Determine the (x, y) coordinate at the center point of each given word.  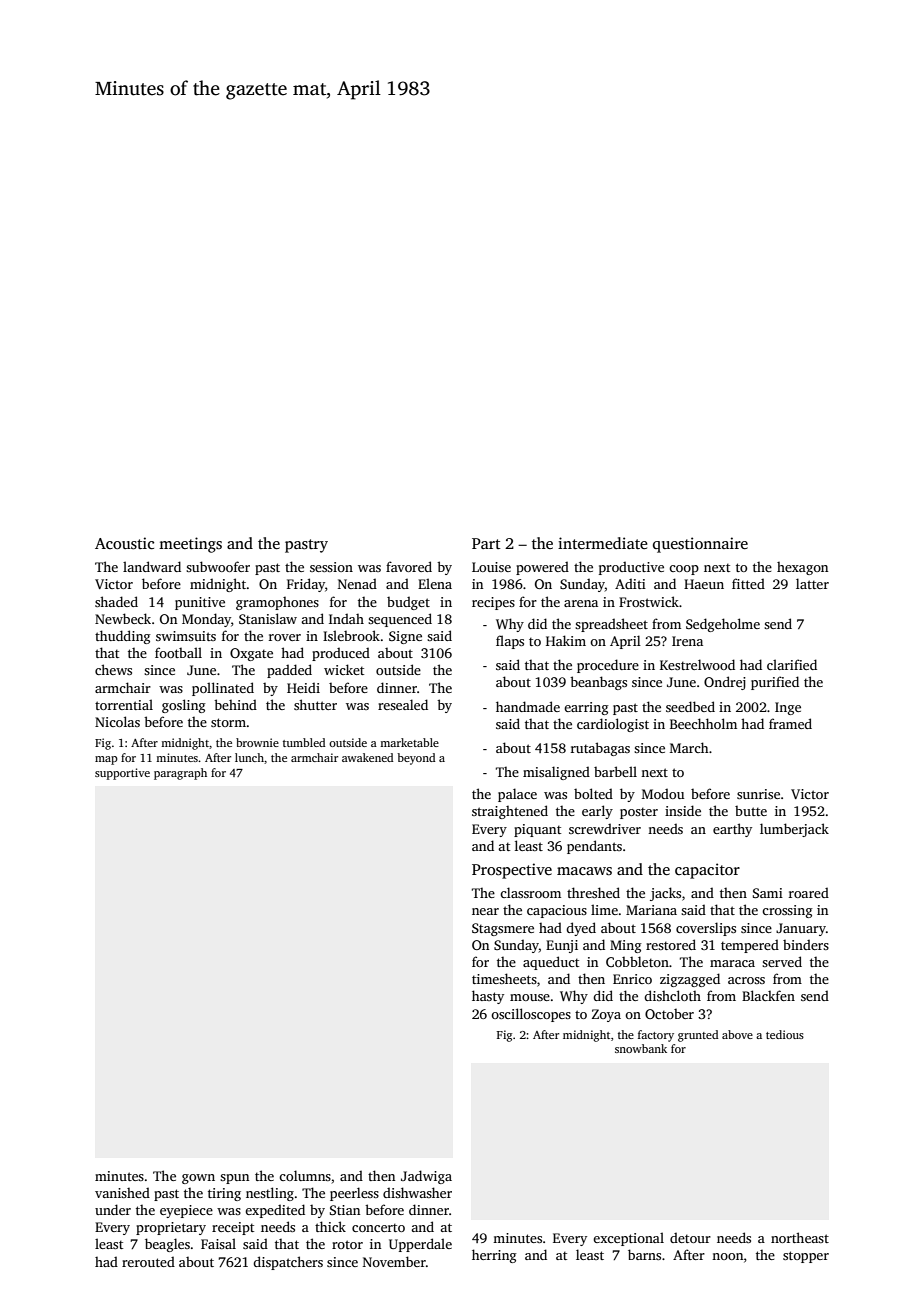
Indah (346, 618)
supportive (122, 774)
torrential (124, 704)
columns (305, 1175)
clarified (792, 664)
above (737, 1034)
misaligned (556, 773)
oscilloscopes (531, 1015)
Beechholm (703, 723)
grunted (698, 1036)
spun (234, 1179)
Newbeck (123, 618)
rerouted (148, 1261)
